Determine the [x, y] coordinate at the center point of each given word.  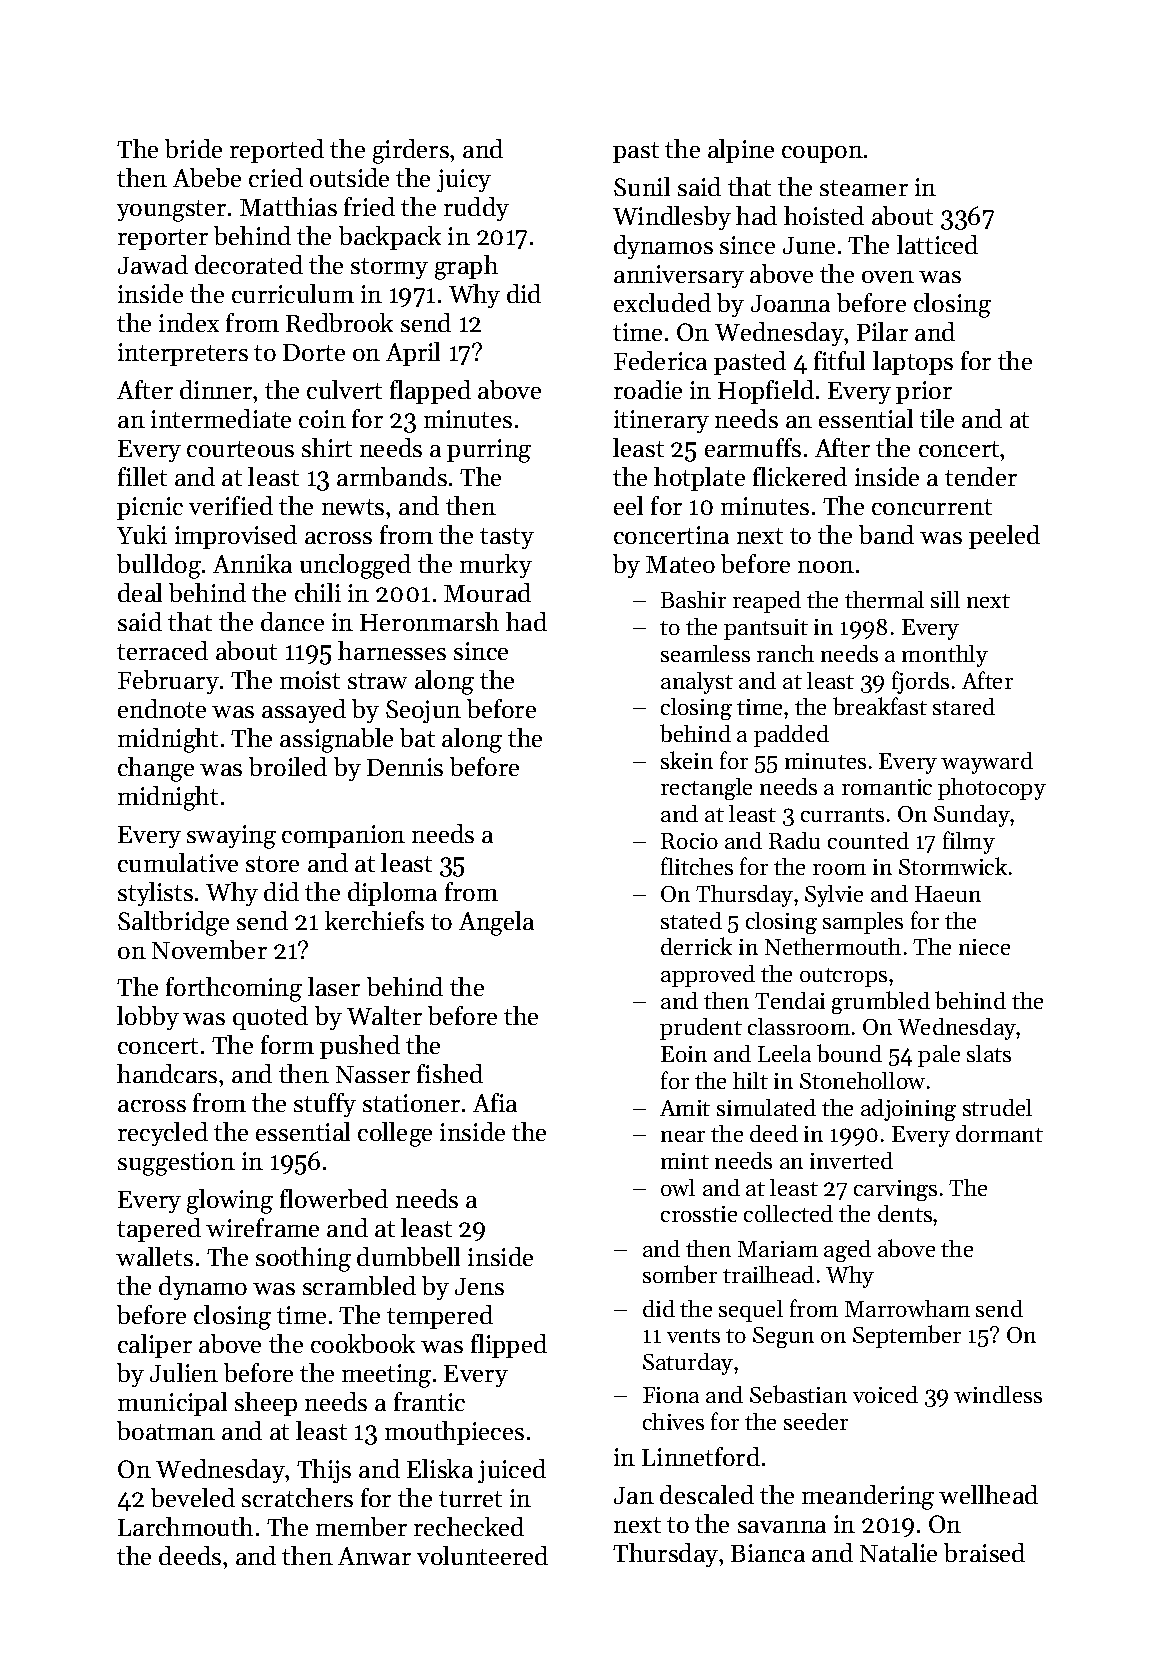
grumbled [881, 1002]
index [189, 322]
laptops [913, 363]
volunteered [482, 1555]
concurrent [932, 507]
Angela [496, 923]
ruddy [476, 209]
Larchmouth [185, 1526]
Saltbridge [173, 923]
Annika [252, 563]
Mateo [680, 564]
